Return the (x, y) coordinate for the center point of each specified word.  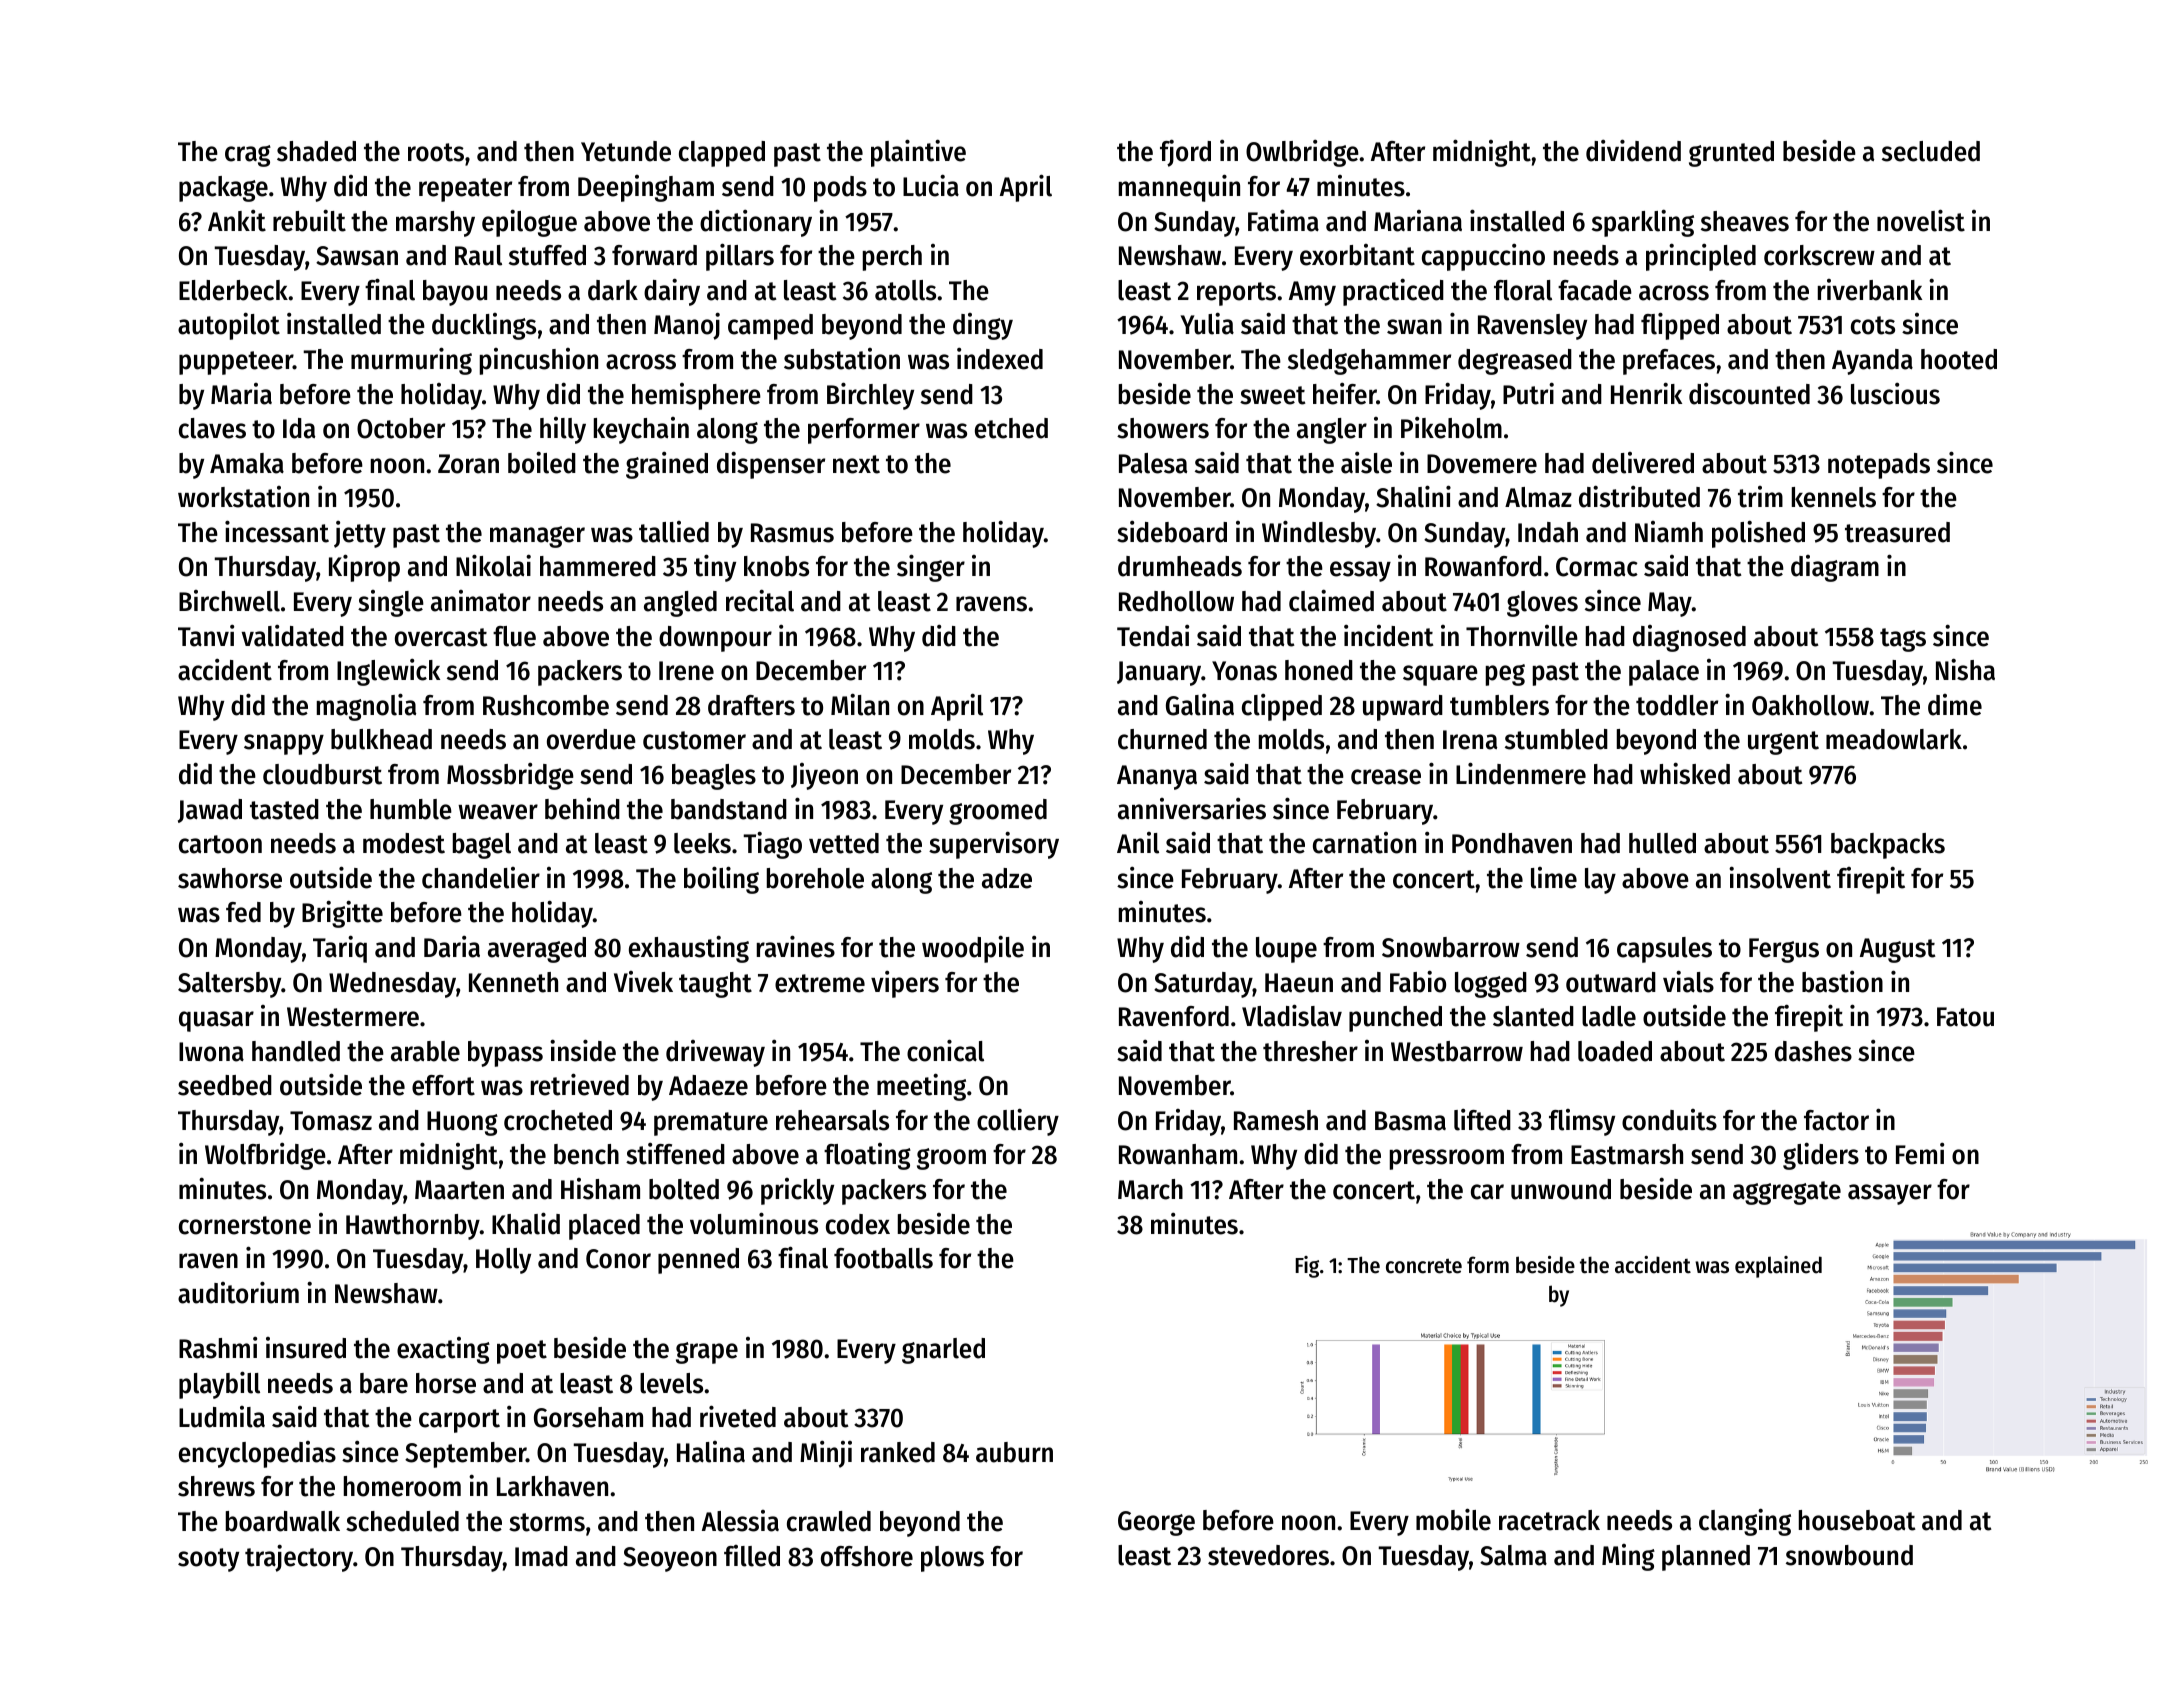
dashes (1813, 1051)
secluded (1931, 151)
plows (952, 1559)
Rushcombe (546, 705)
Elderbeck (233, 290)
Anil (1138, 843)
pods (840, 189)
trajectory (299, 1558)
